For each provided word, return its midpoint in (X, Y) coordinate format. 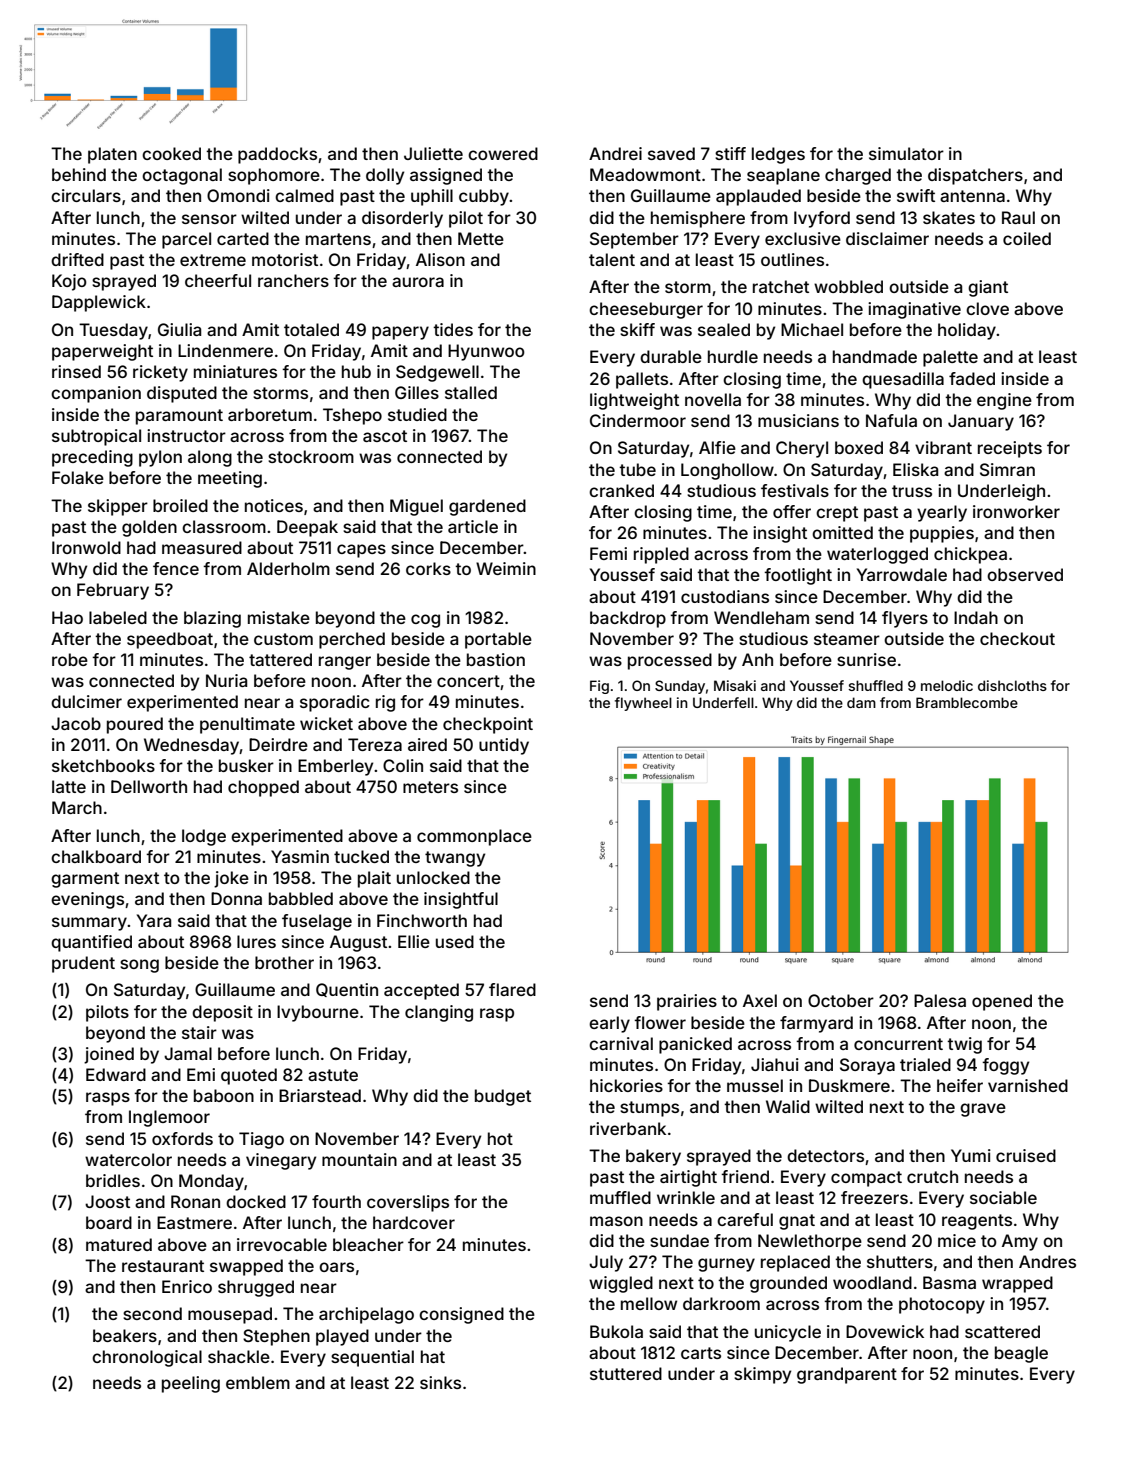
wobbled (848, 286)
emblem (258, 1382)
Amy (1020, 1242)
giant (988, 288)
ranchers (293, 280)
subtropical (96, 437)
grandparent (847, 1375)
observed (1025, 574)
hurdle (733, 356)
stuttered (626, 1373)
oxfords (182, 1138)
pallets (642, 380)
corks (428, 568)
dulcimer (86, 701)
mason (616, 1221)
